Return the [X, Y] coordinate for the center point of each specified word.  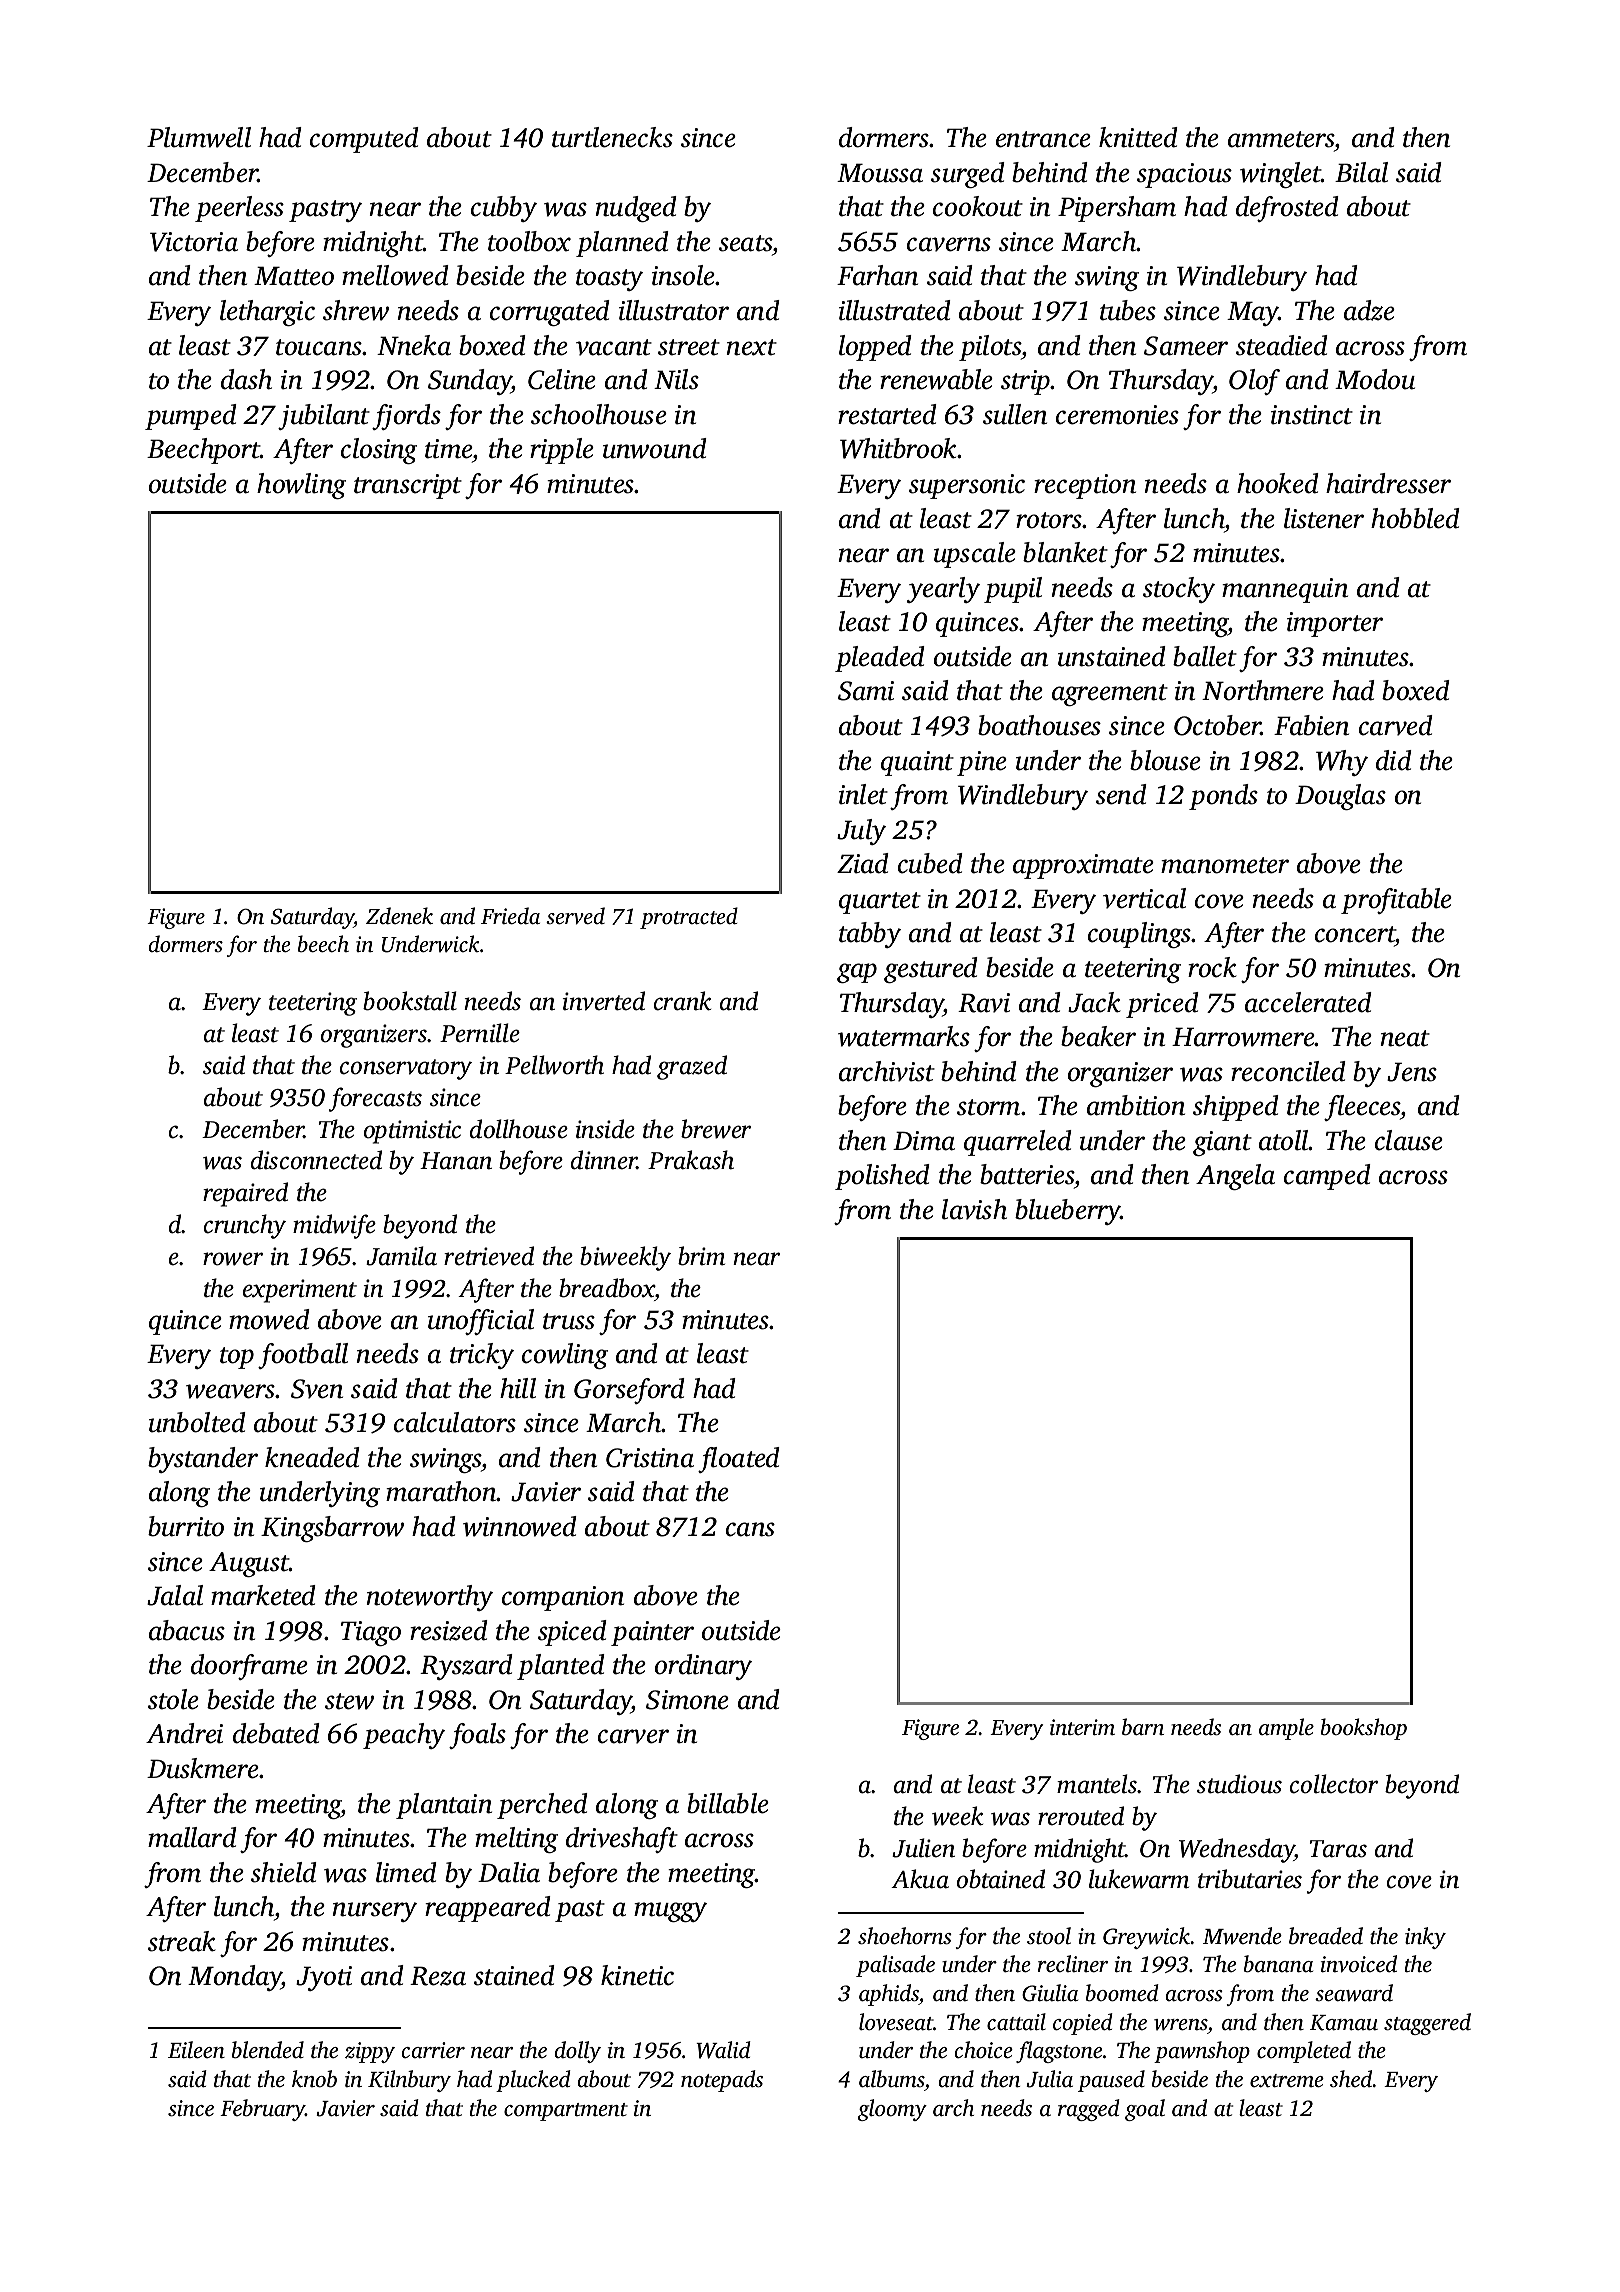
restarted [887, 414]
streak [182, 1941]
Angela [1235, 1177]
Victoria [194, 242]
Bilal [1361, 172]
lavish [974, 1209]
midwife [334, 1226]
